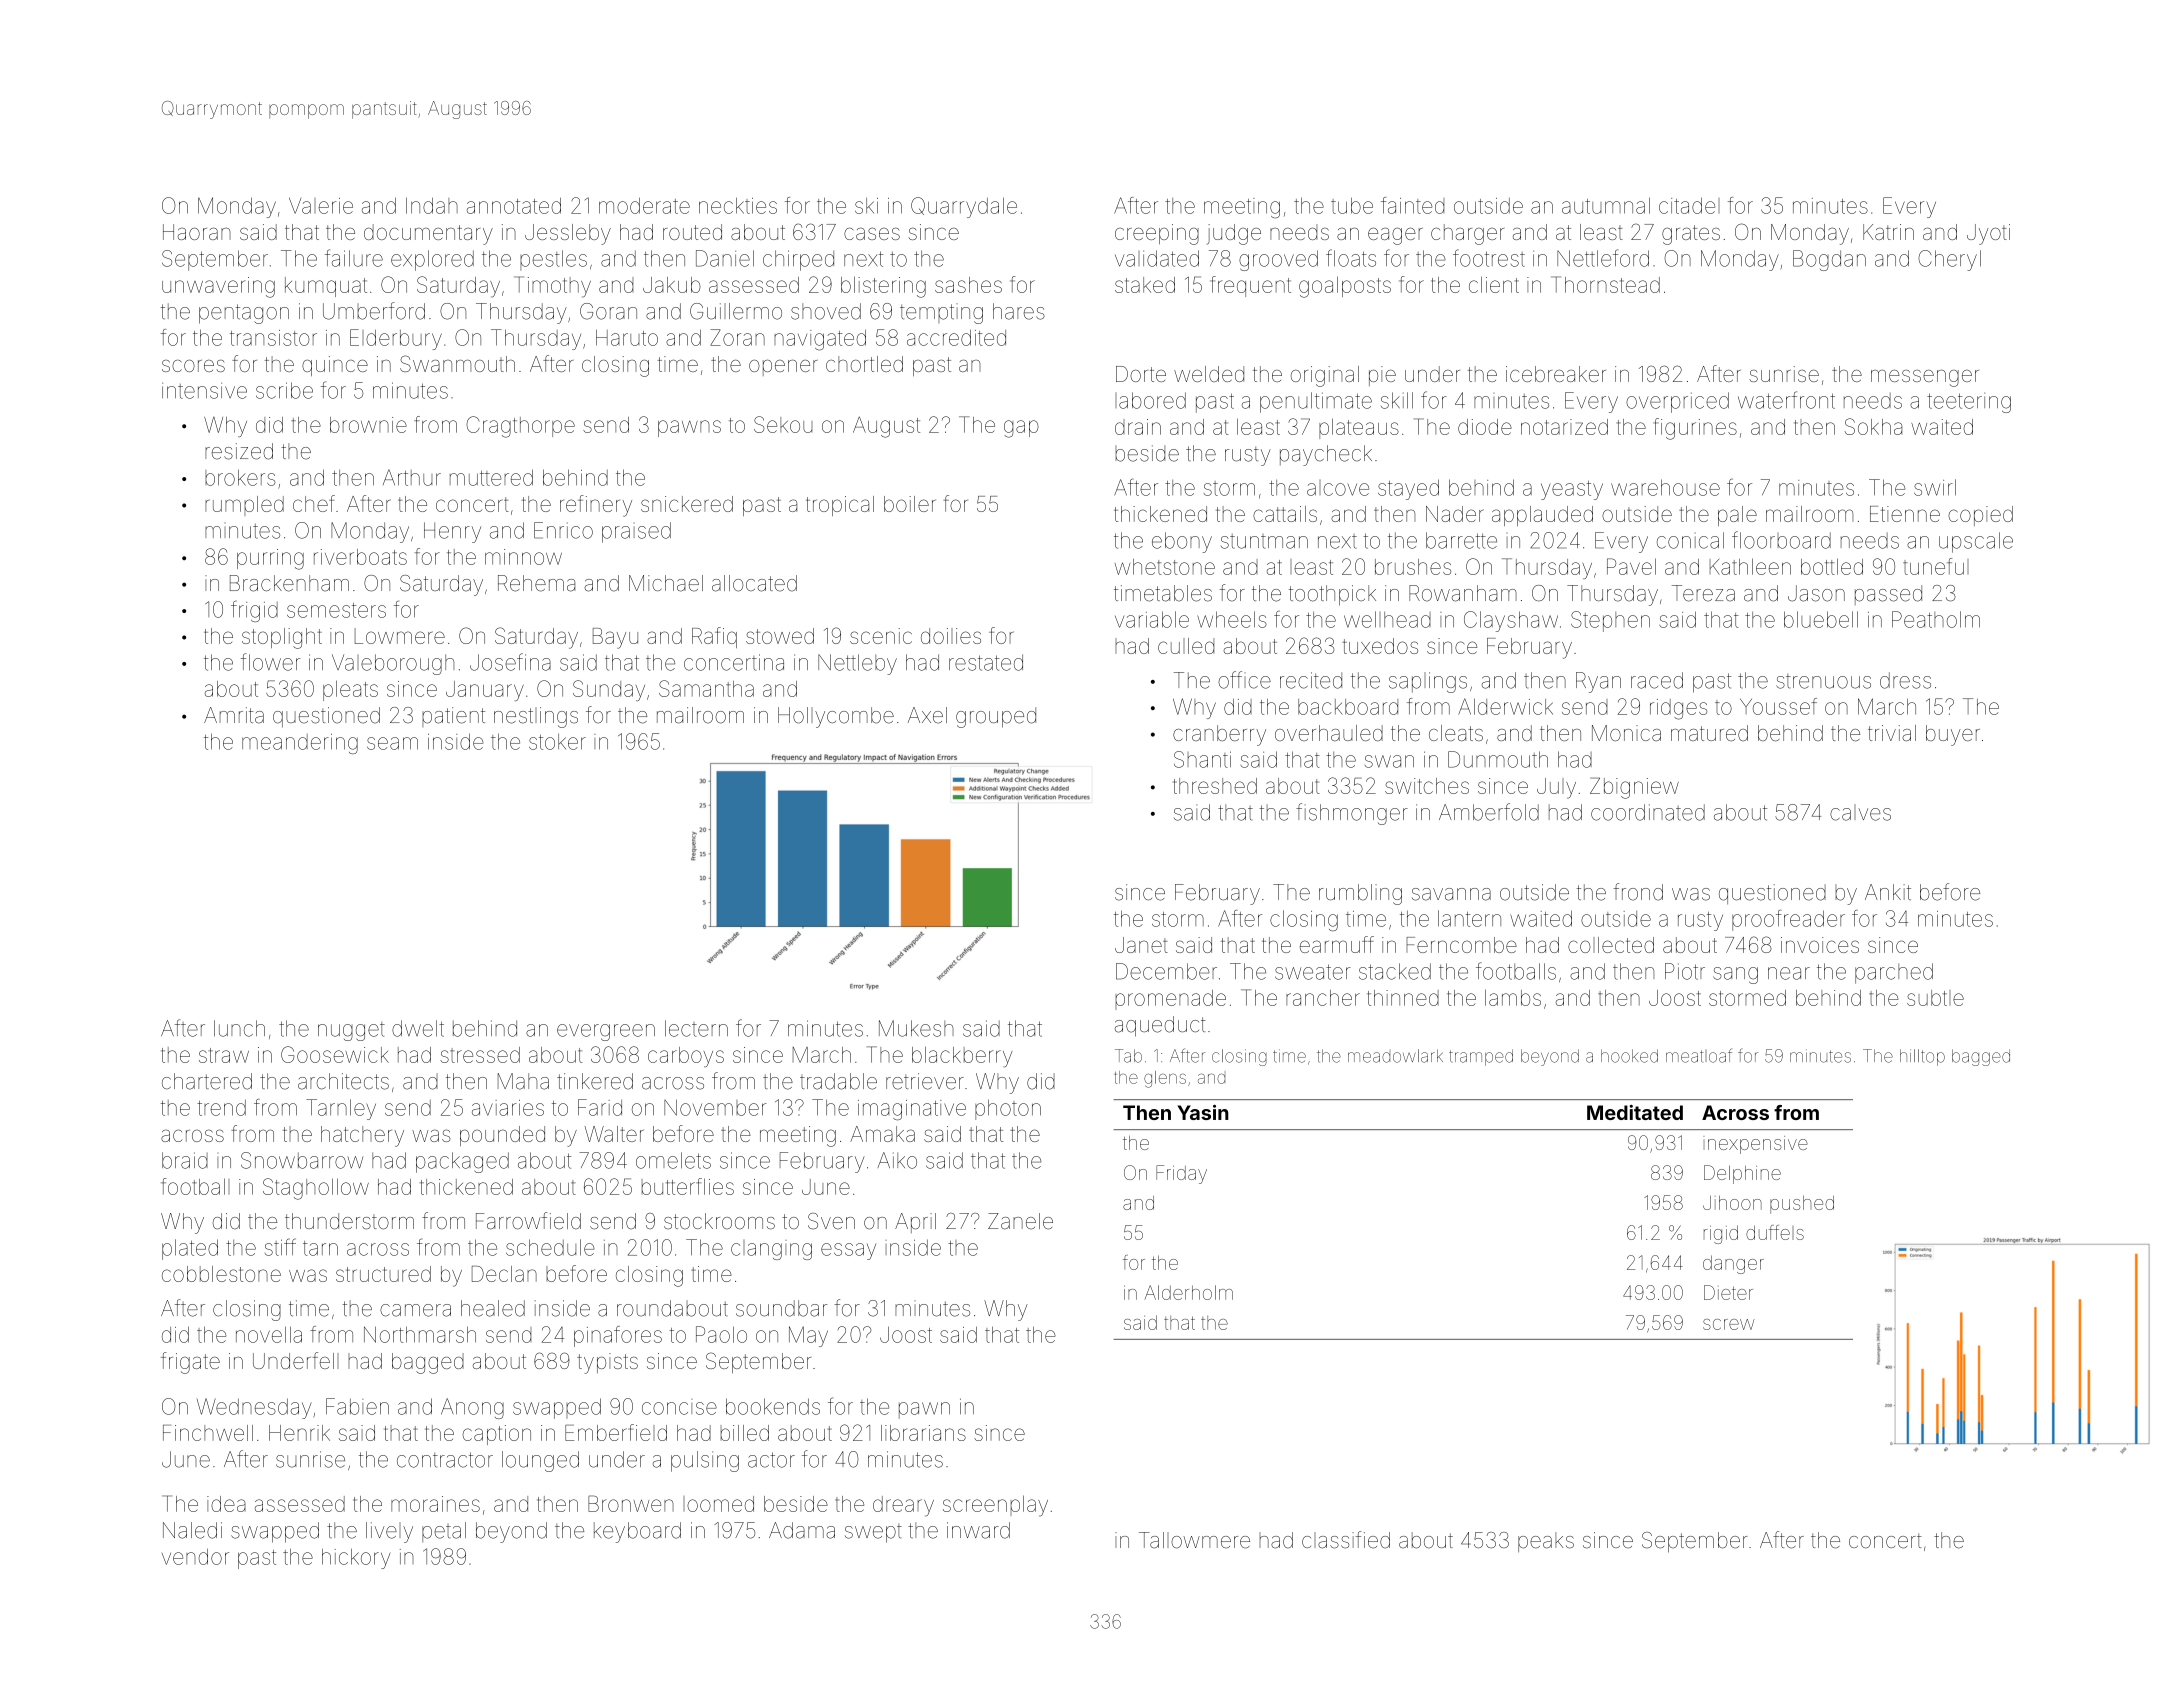 This document has width=2178, height=1683. Describe the element at coordinates (190, 1363) in the document. I see `frigate` at that location.
